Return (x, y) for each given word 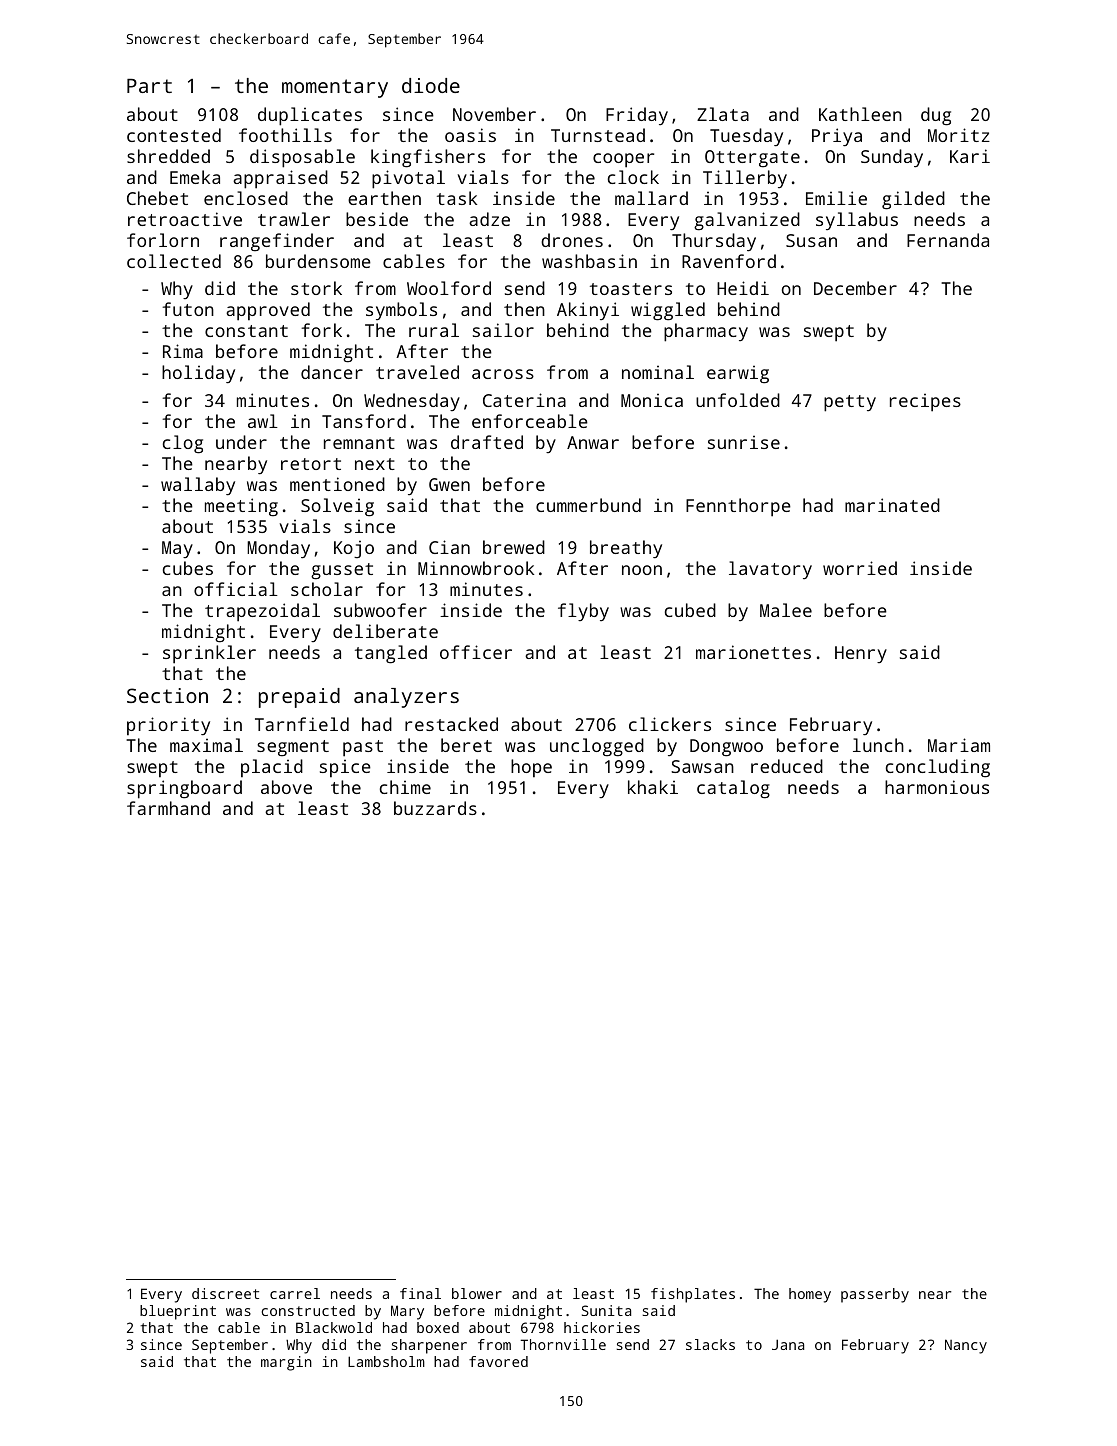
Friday (637, 116)
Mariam (959, 745)
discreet (225, 1293)
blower (477, 1293)
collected (174, 261)
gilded (913, 200)
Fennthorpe (738, 507)
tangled (391, 654)
